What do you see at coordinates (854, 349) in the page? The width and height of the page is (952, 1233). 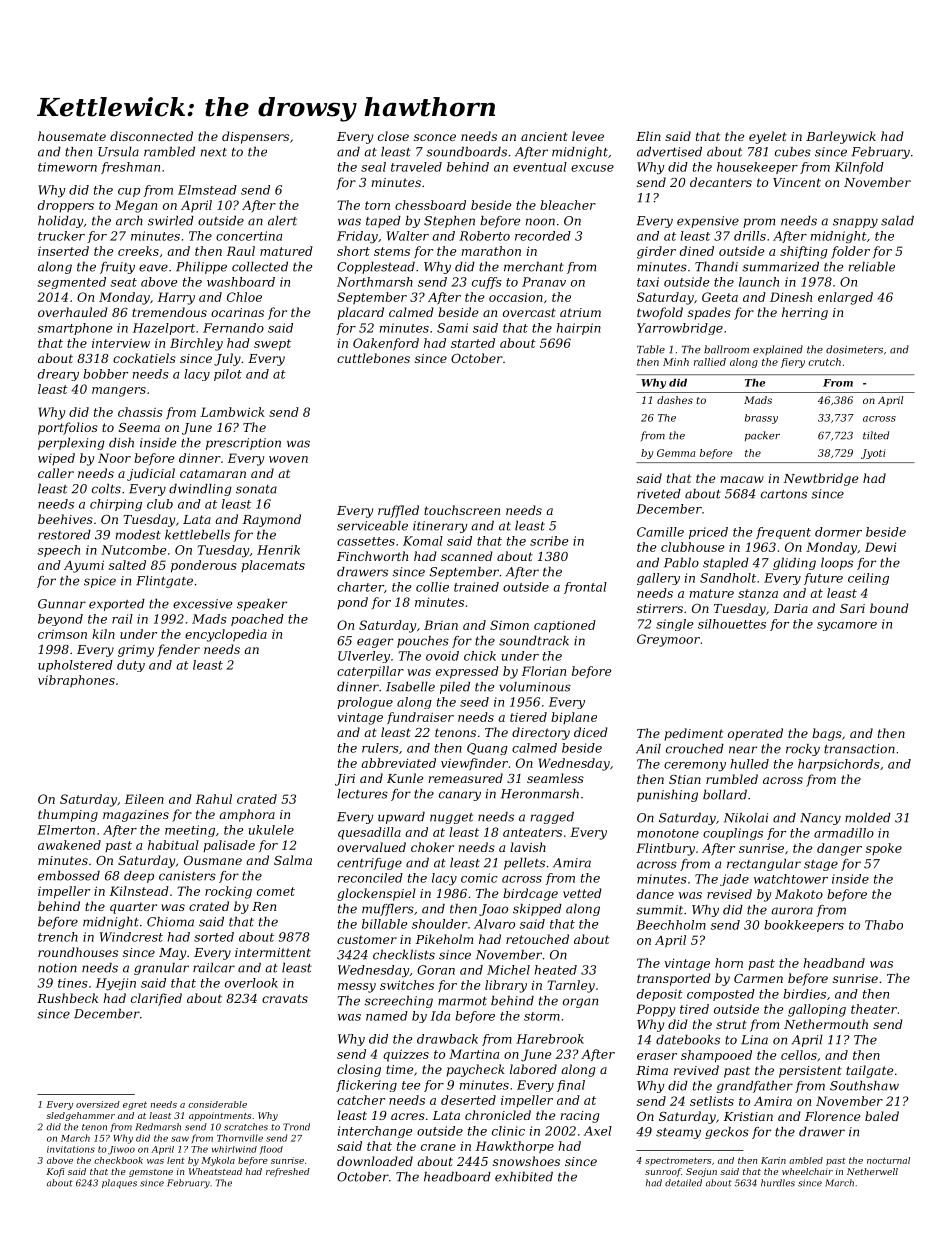 I see `dosimeters` at bounding box center [854, 349].
